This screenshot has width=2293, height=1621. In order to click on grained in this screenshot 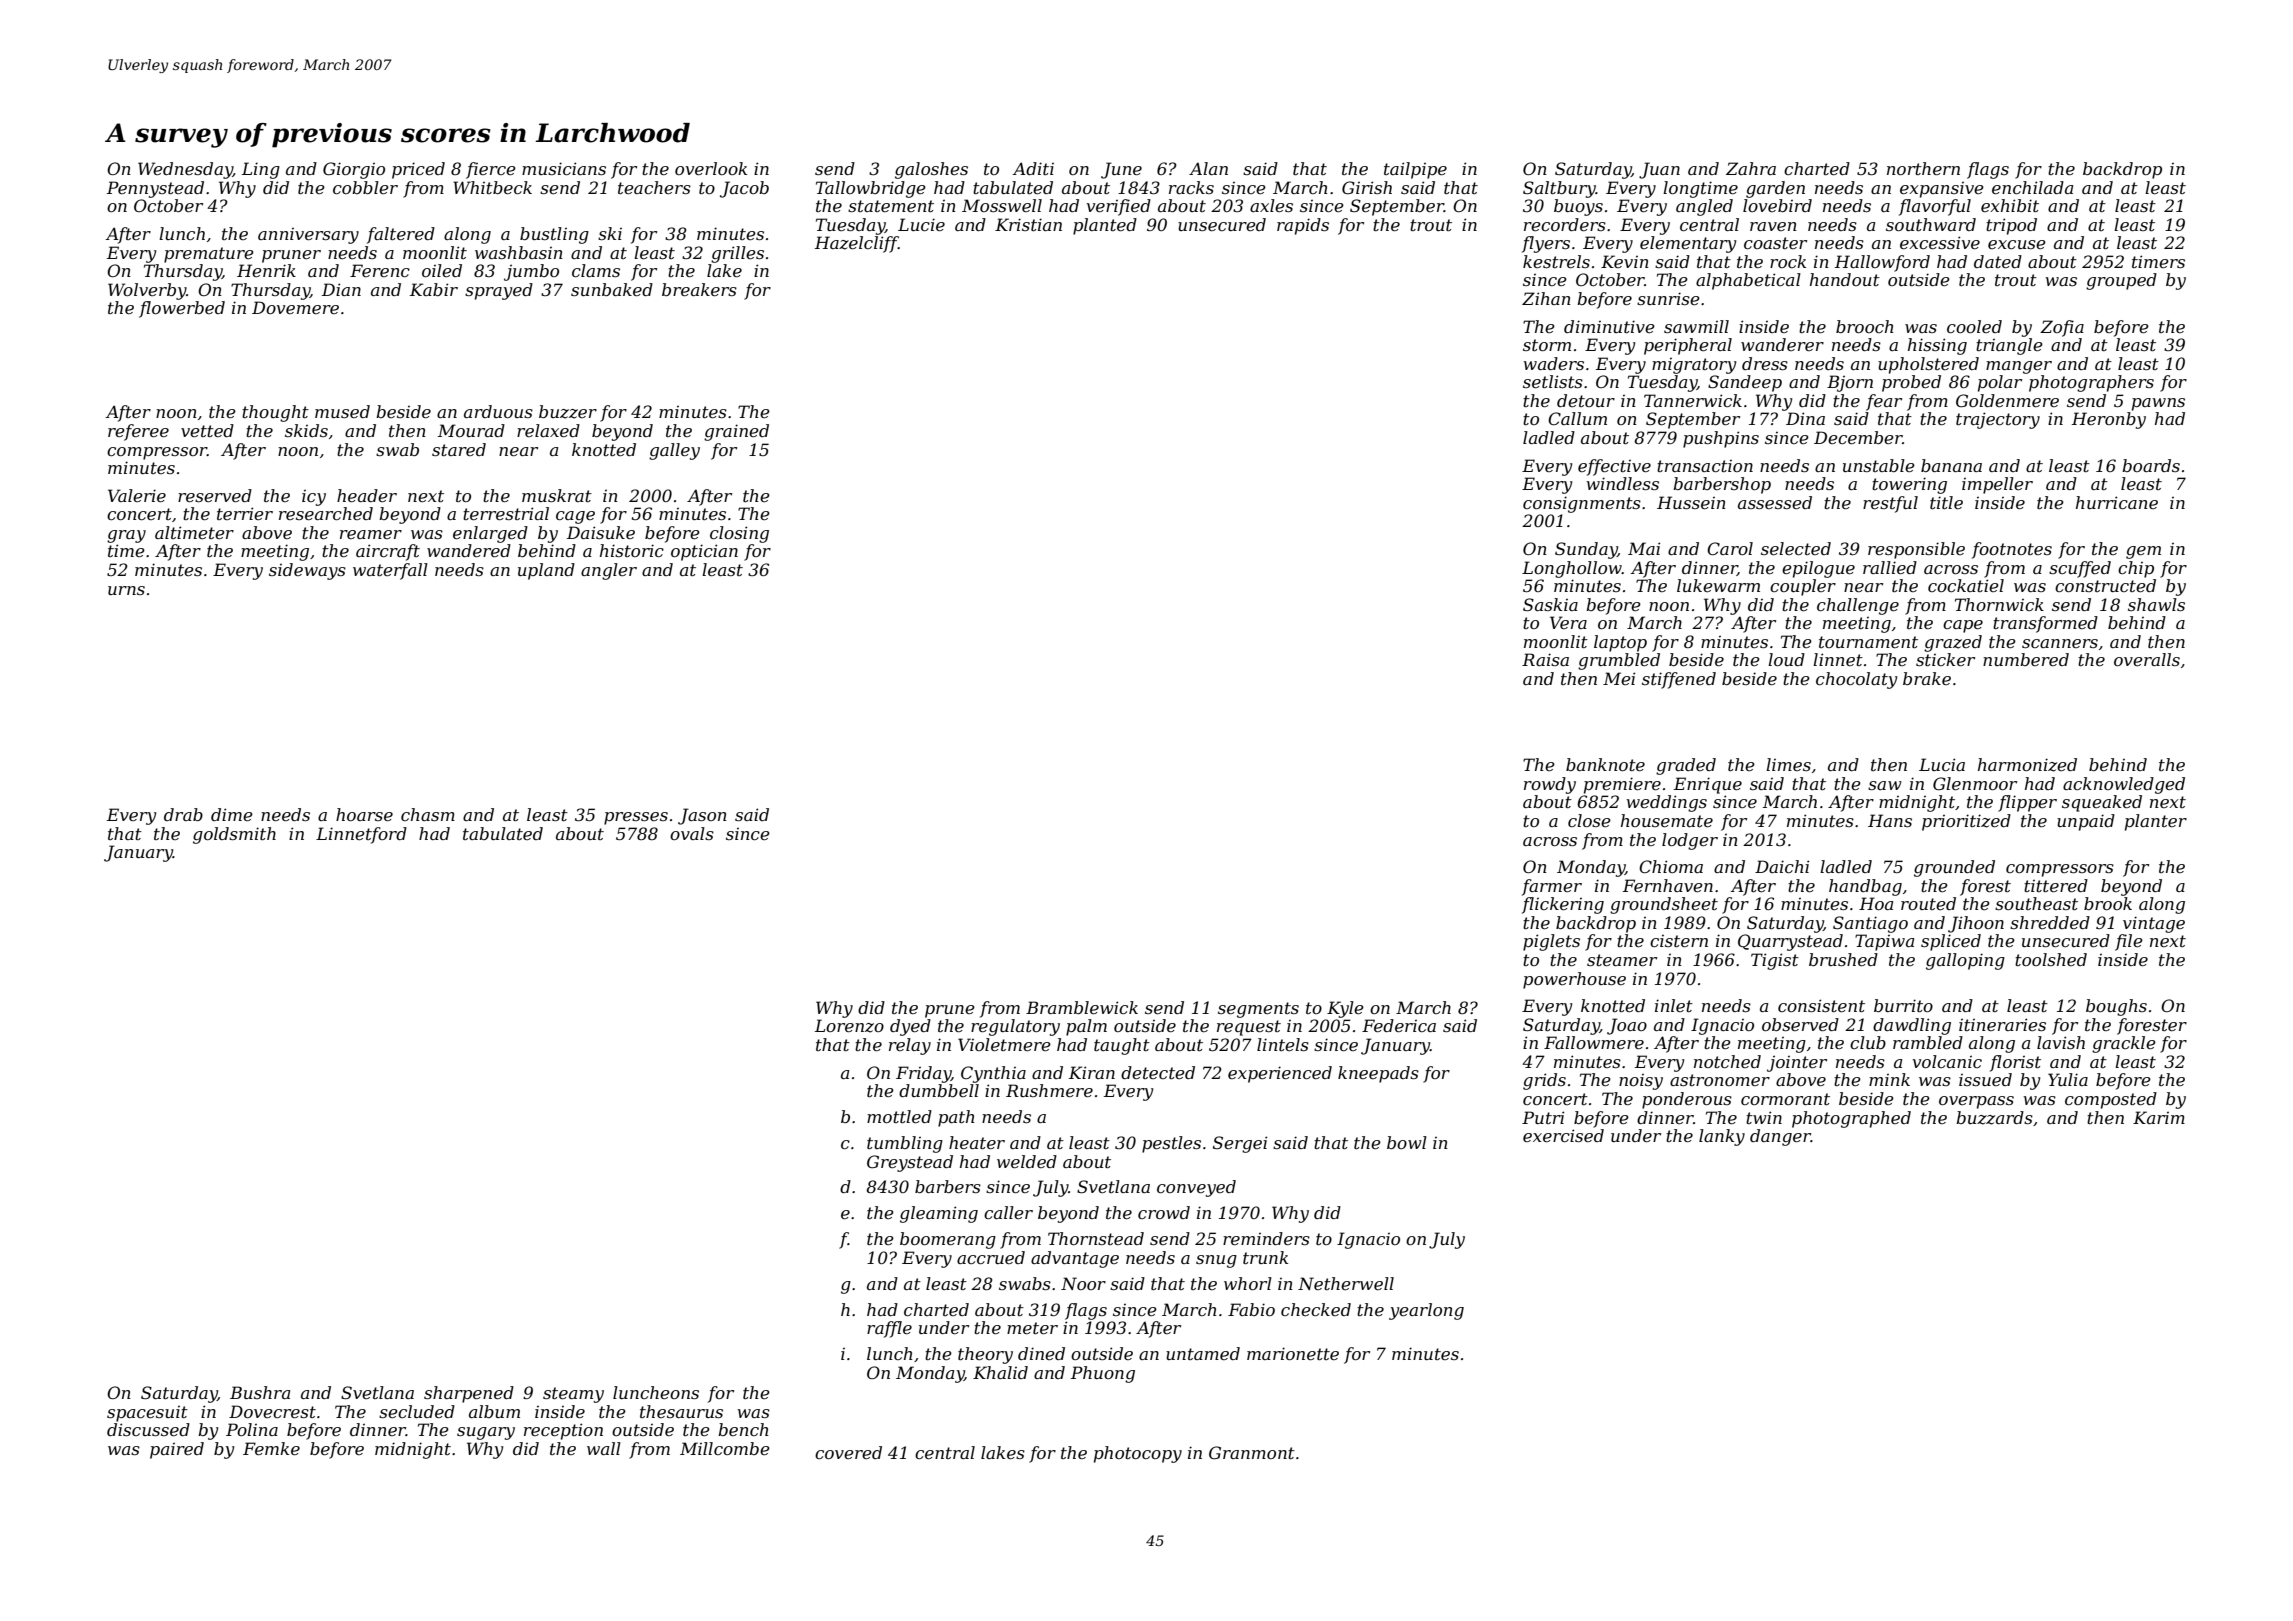, I will do `click(736, 432)`.
